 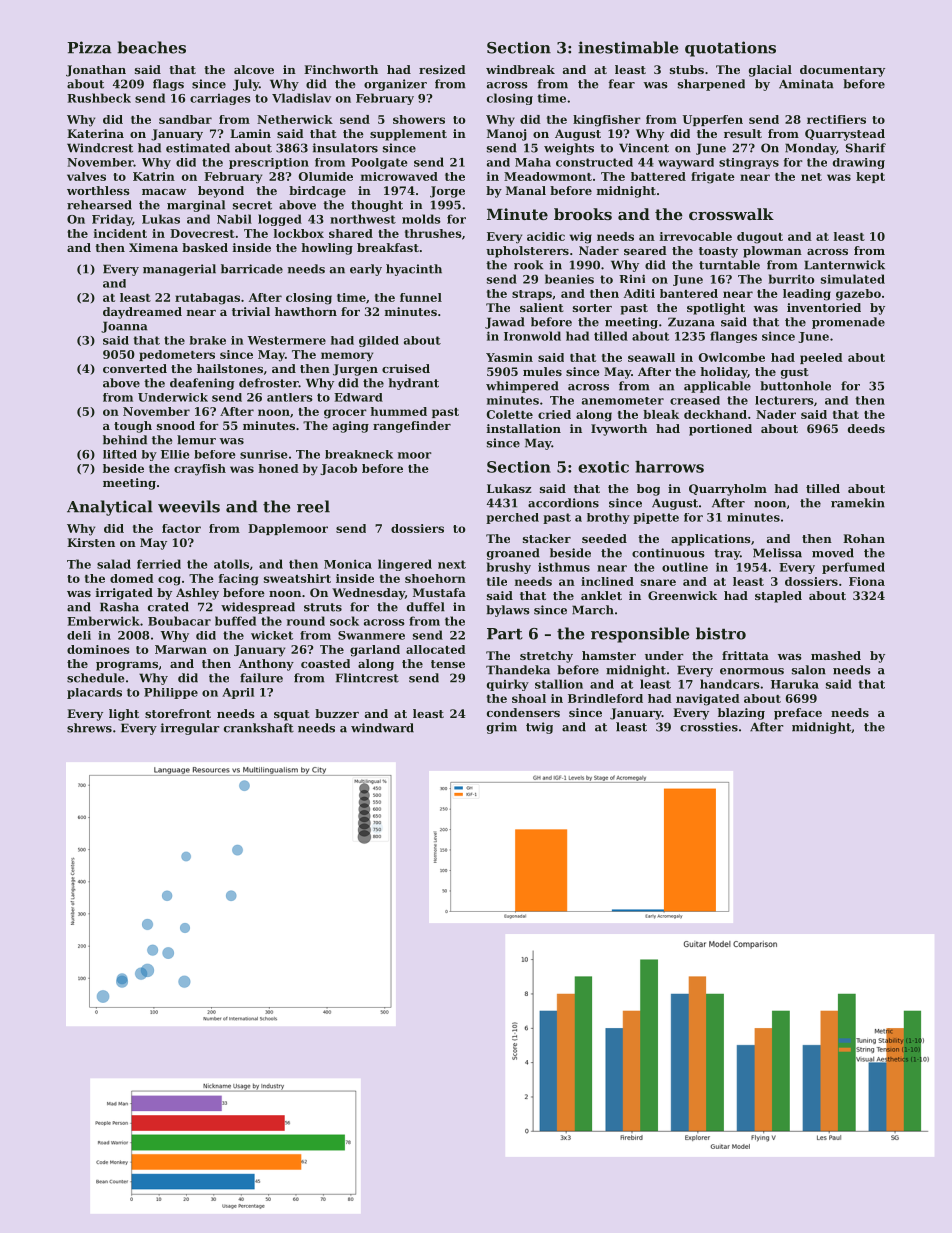 What do you see at coordinates (414, 384) in the page?
I see `hydrant` at bounding box center [414, 384].
